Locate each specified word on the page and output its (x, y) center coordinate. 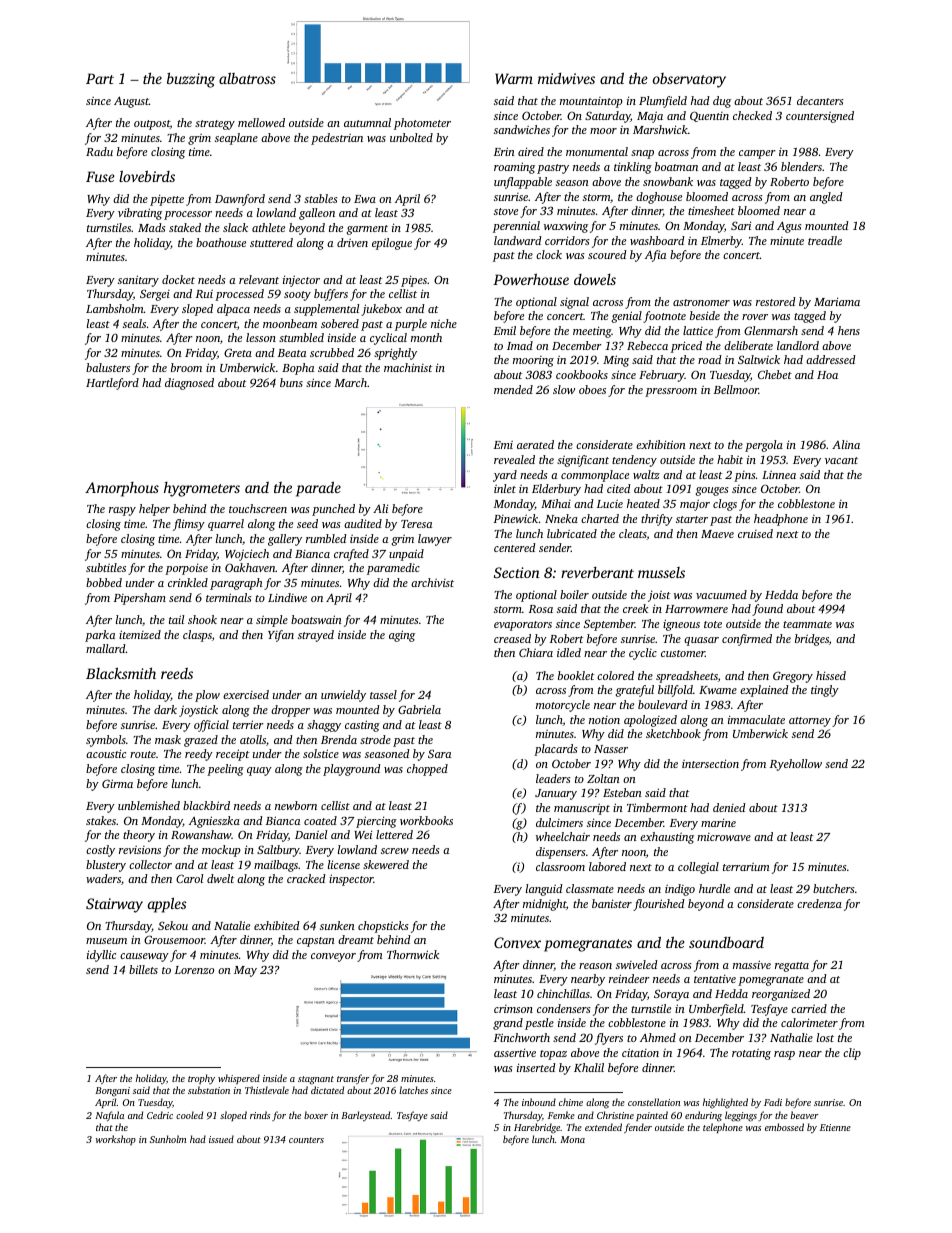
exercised (246, 694)
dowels (595, 279)
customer (683, 653)
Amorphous (122, 489)
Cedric (160, 1115)
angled (826, 198)
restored (776, 301)
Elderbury (556, 490)
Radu (99, 151)
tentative (715, 978)
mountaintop (591, 102)
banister (612, 903)
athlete (268, 227)
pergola (764, 446)
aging (402, 636)
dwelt (220, 878)
